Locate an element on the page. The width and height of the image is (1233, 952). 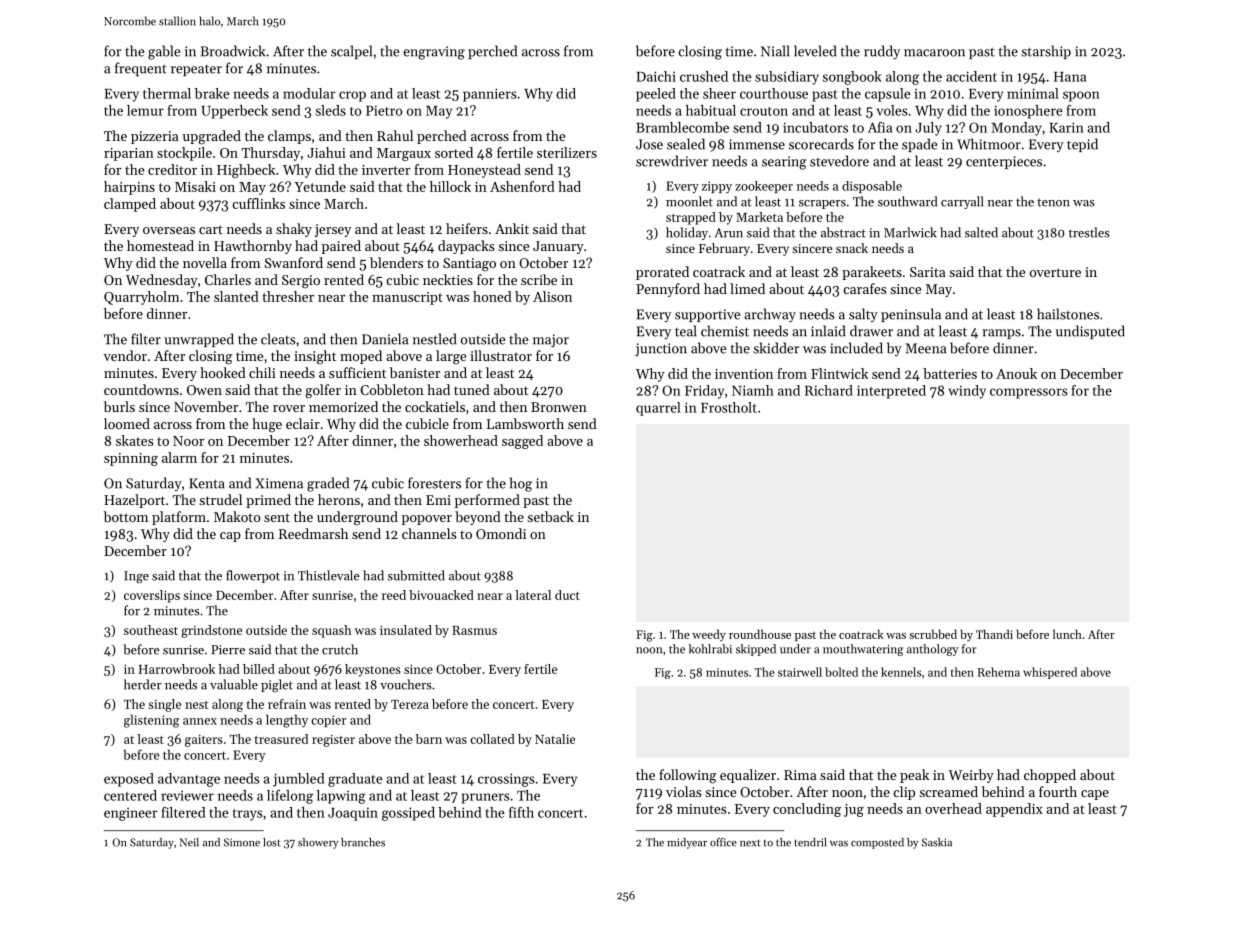
Wednesday is located at coordinates (162, 281).
